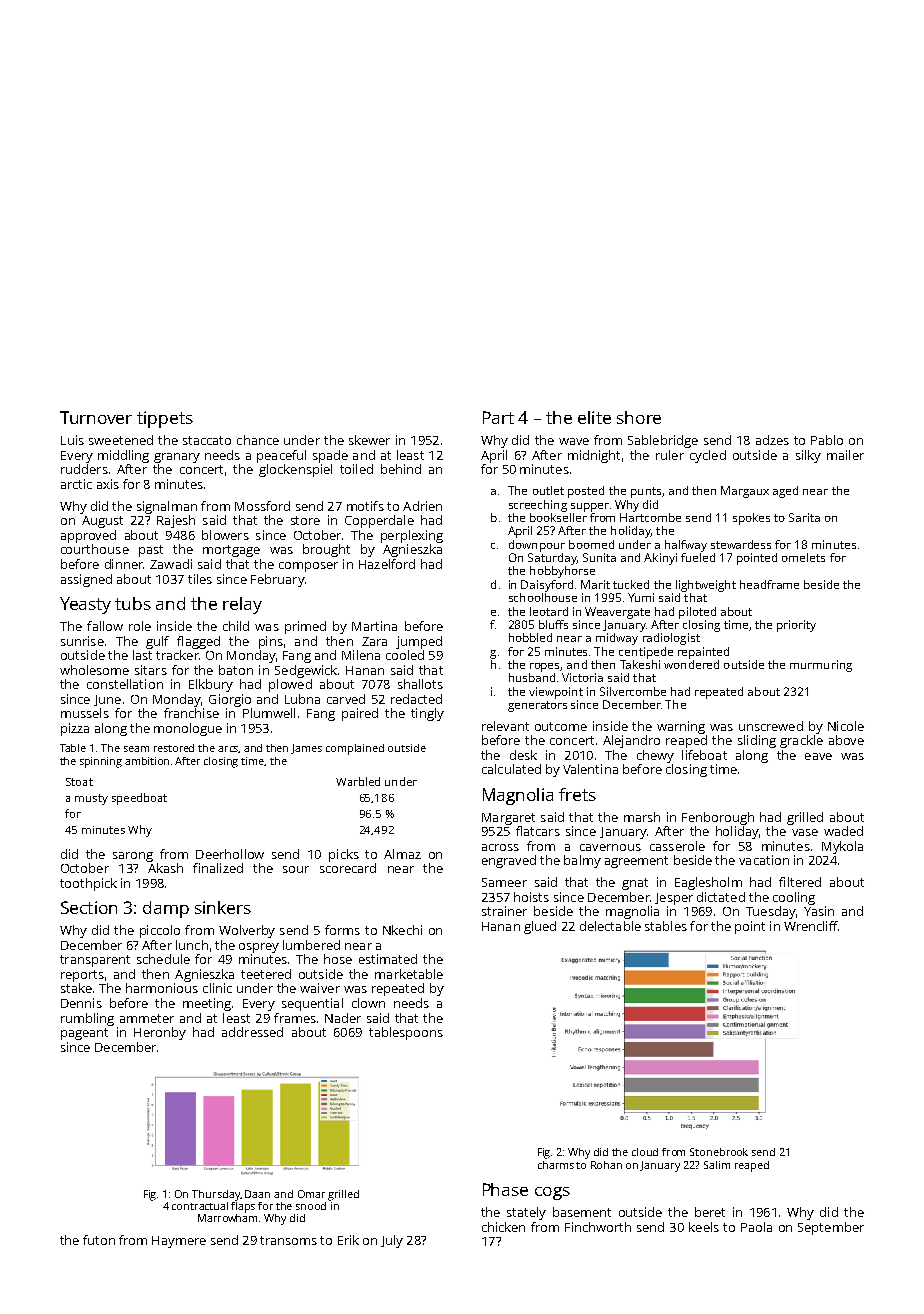  I want to click on Erik, so click(348, 1240).
